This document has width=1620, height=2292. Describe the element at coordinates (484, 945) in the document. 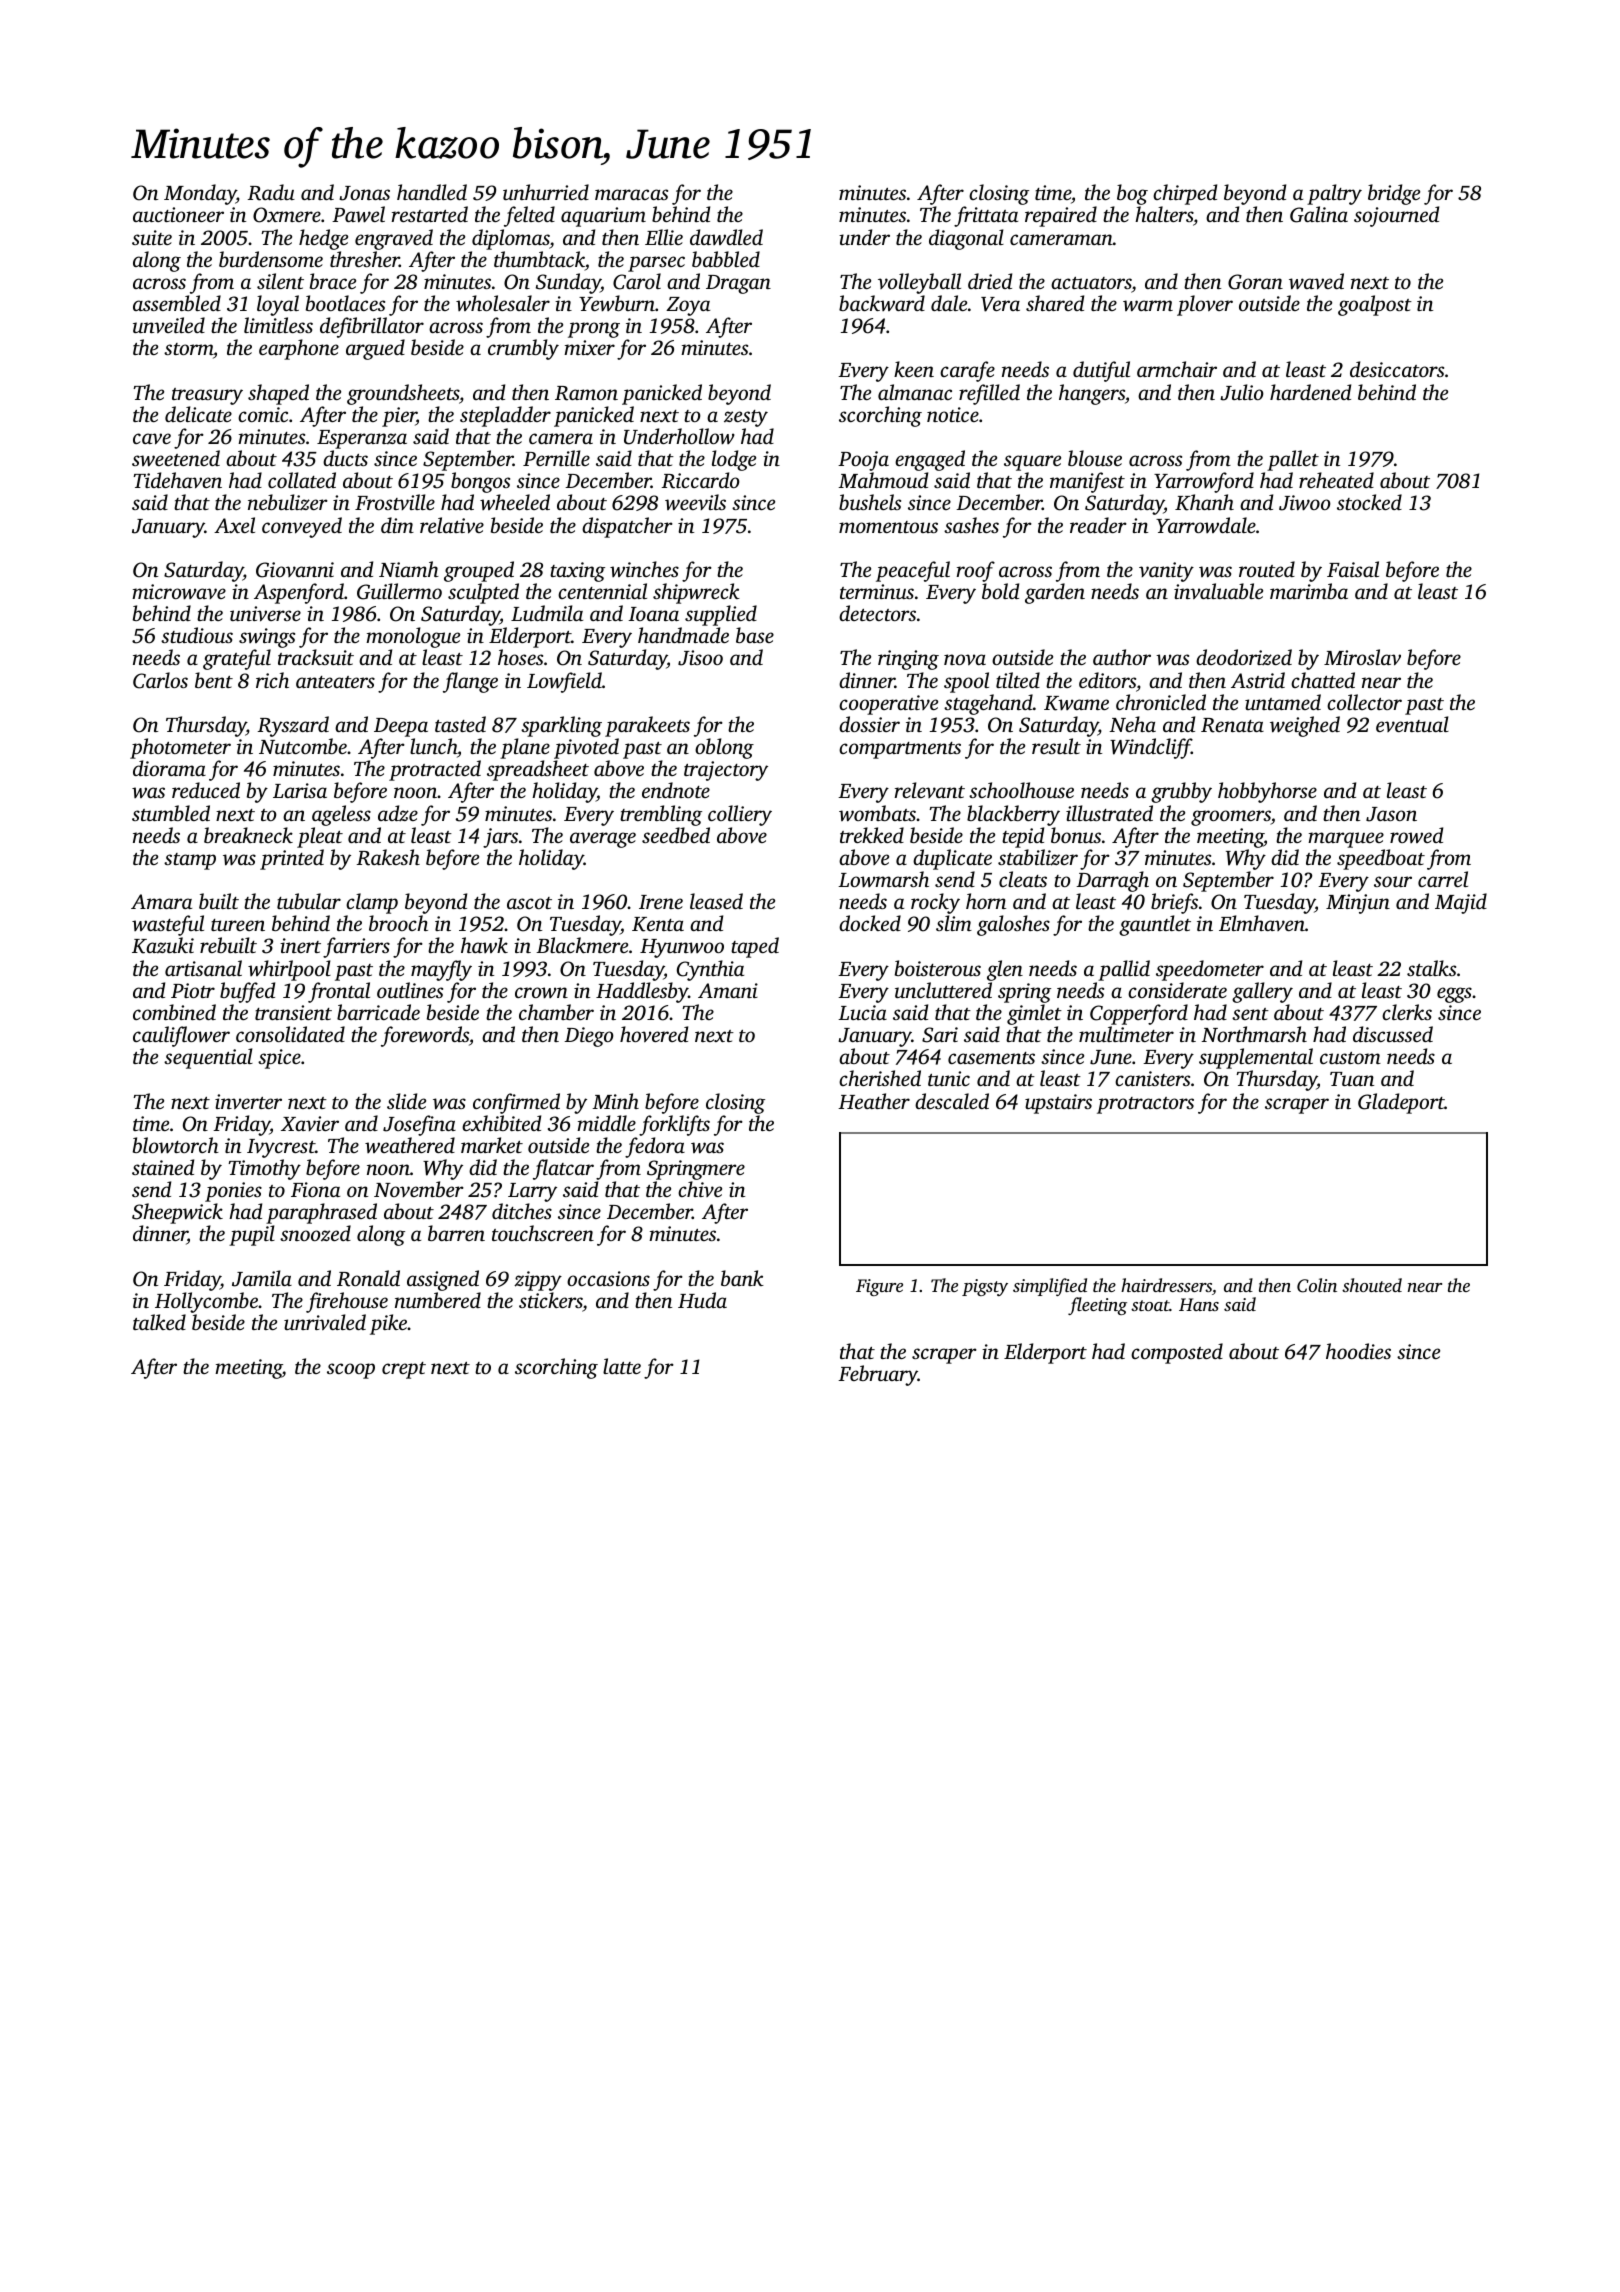

I see `hawk` at that location.
